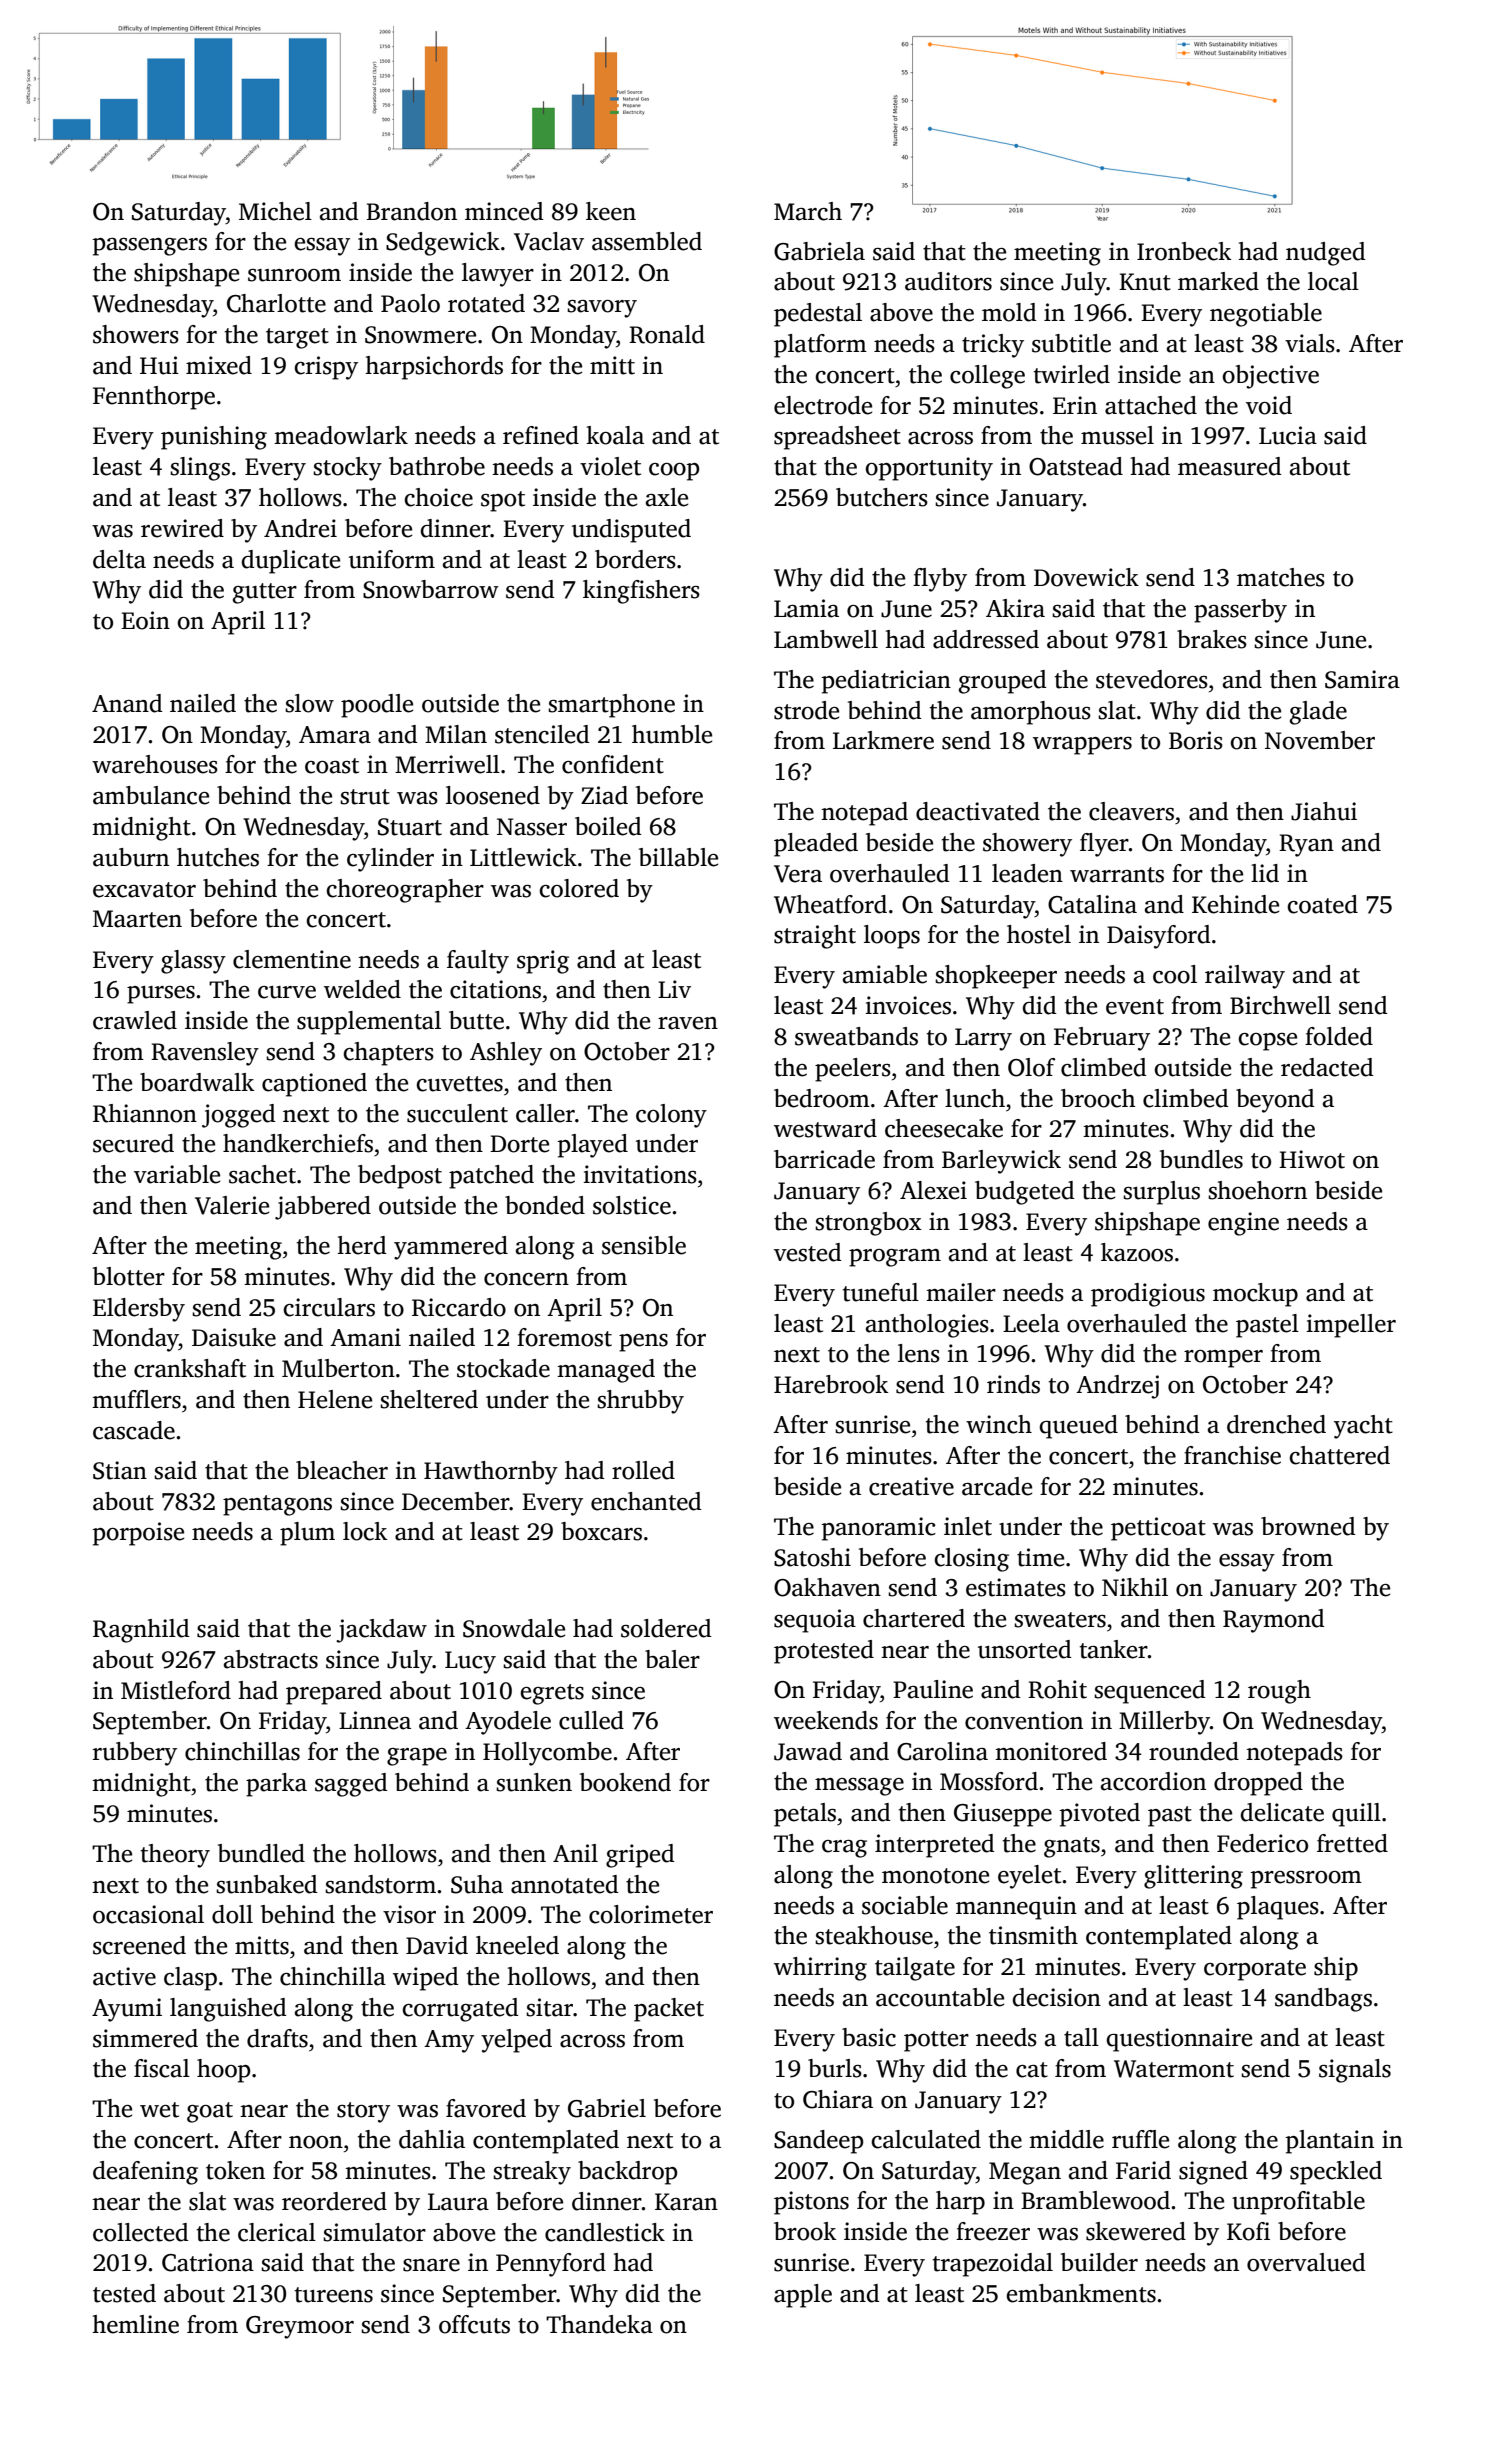  I want to click on doll, so click(232, 1914).
